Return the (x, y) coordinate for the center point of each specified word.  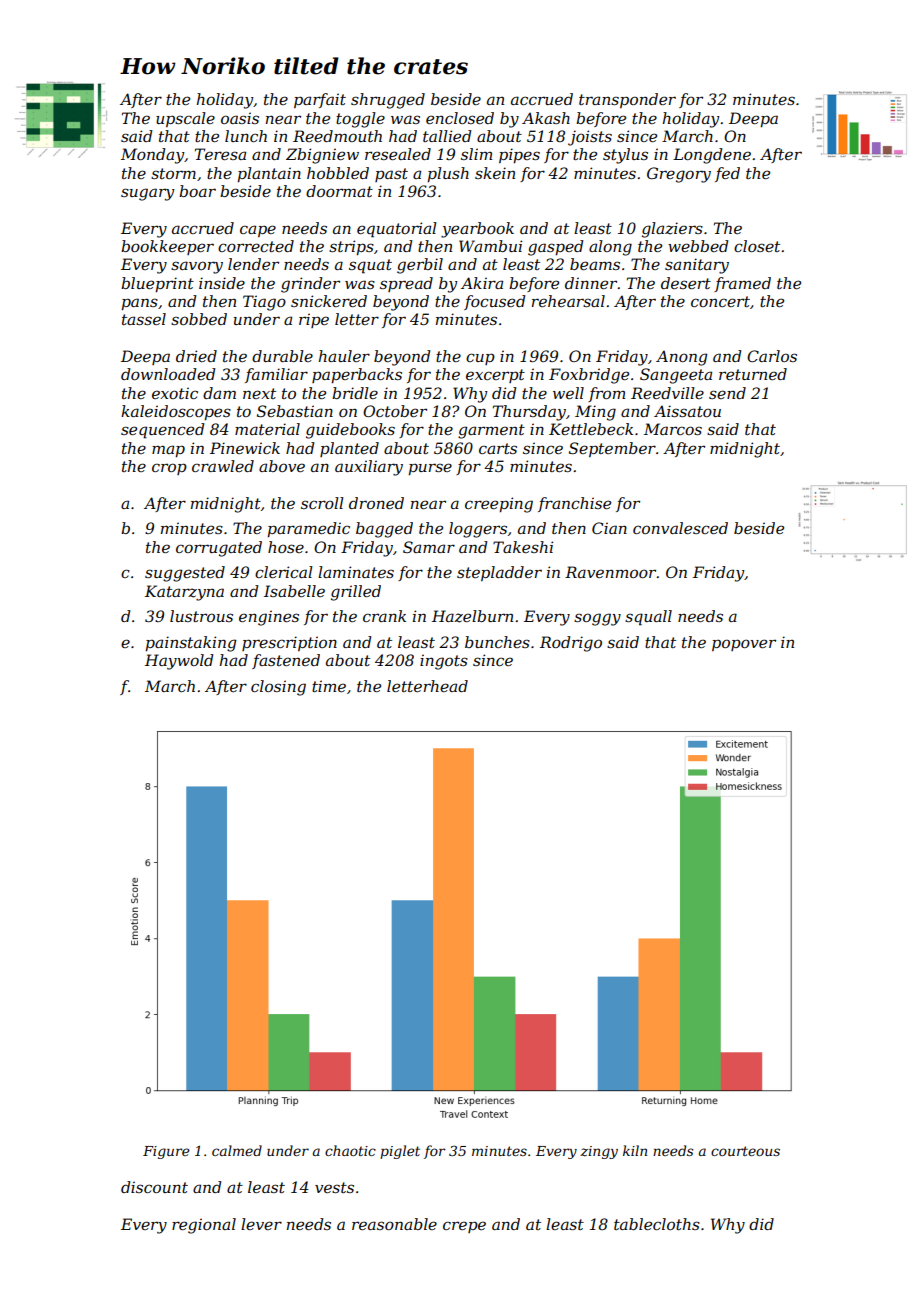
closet (757, 246)
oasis (240, 118)
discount (154, 1187)
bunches (497, 642)
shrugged (388, 101)
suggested (185, 574)
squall (648, 618)
